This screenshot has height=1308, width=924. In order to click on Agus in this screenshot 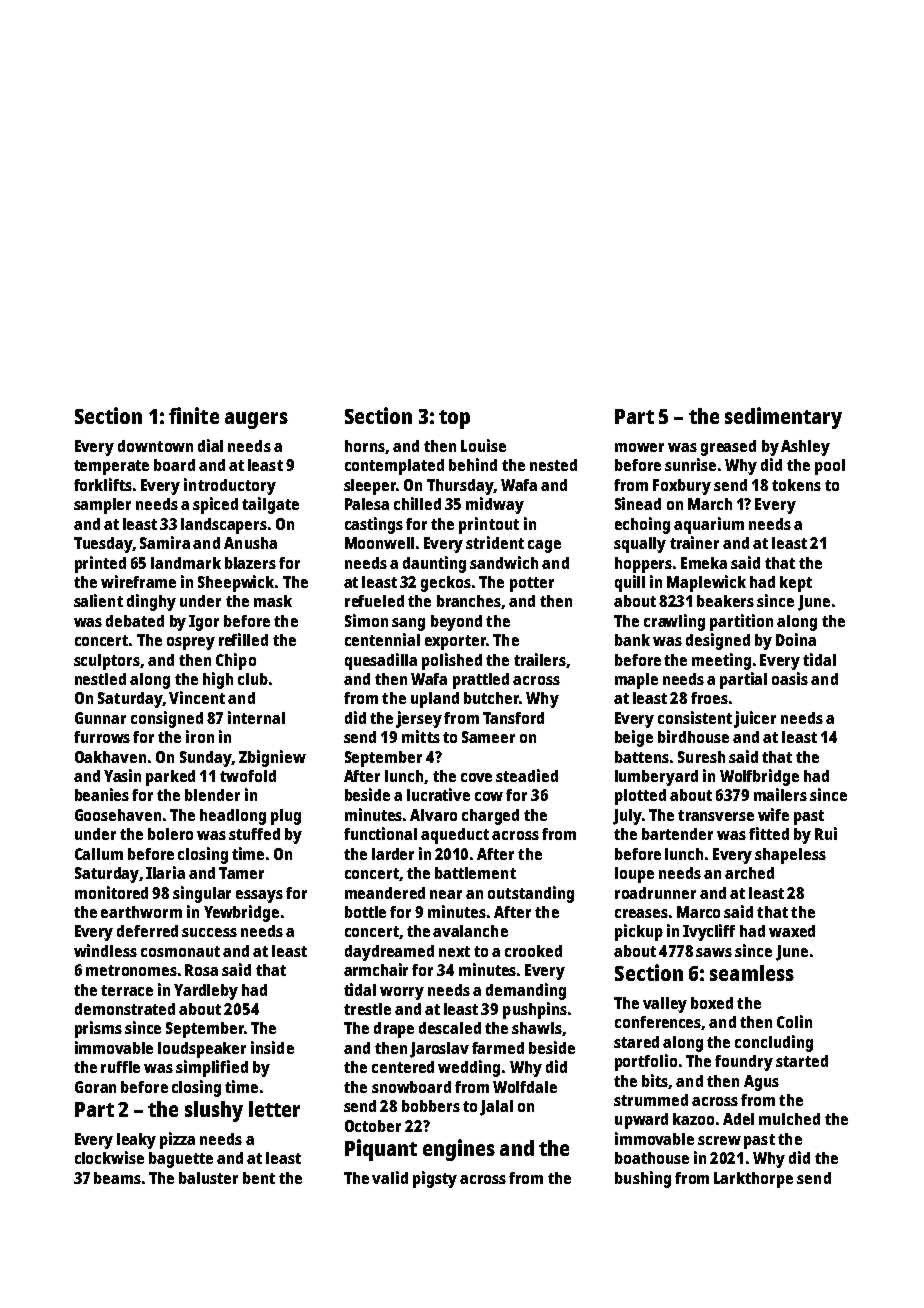, I will do `click(761, 1083)`.
